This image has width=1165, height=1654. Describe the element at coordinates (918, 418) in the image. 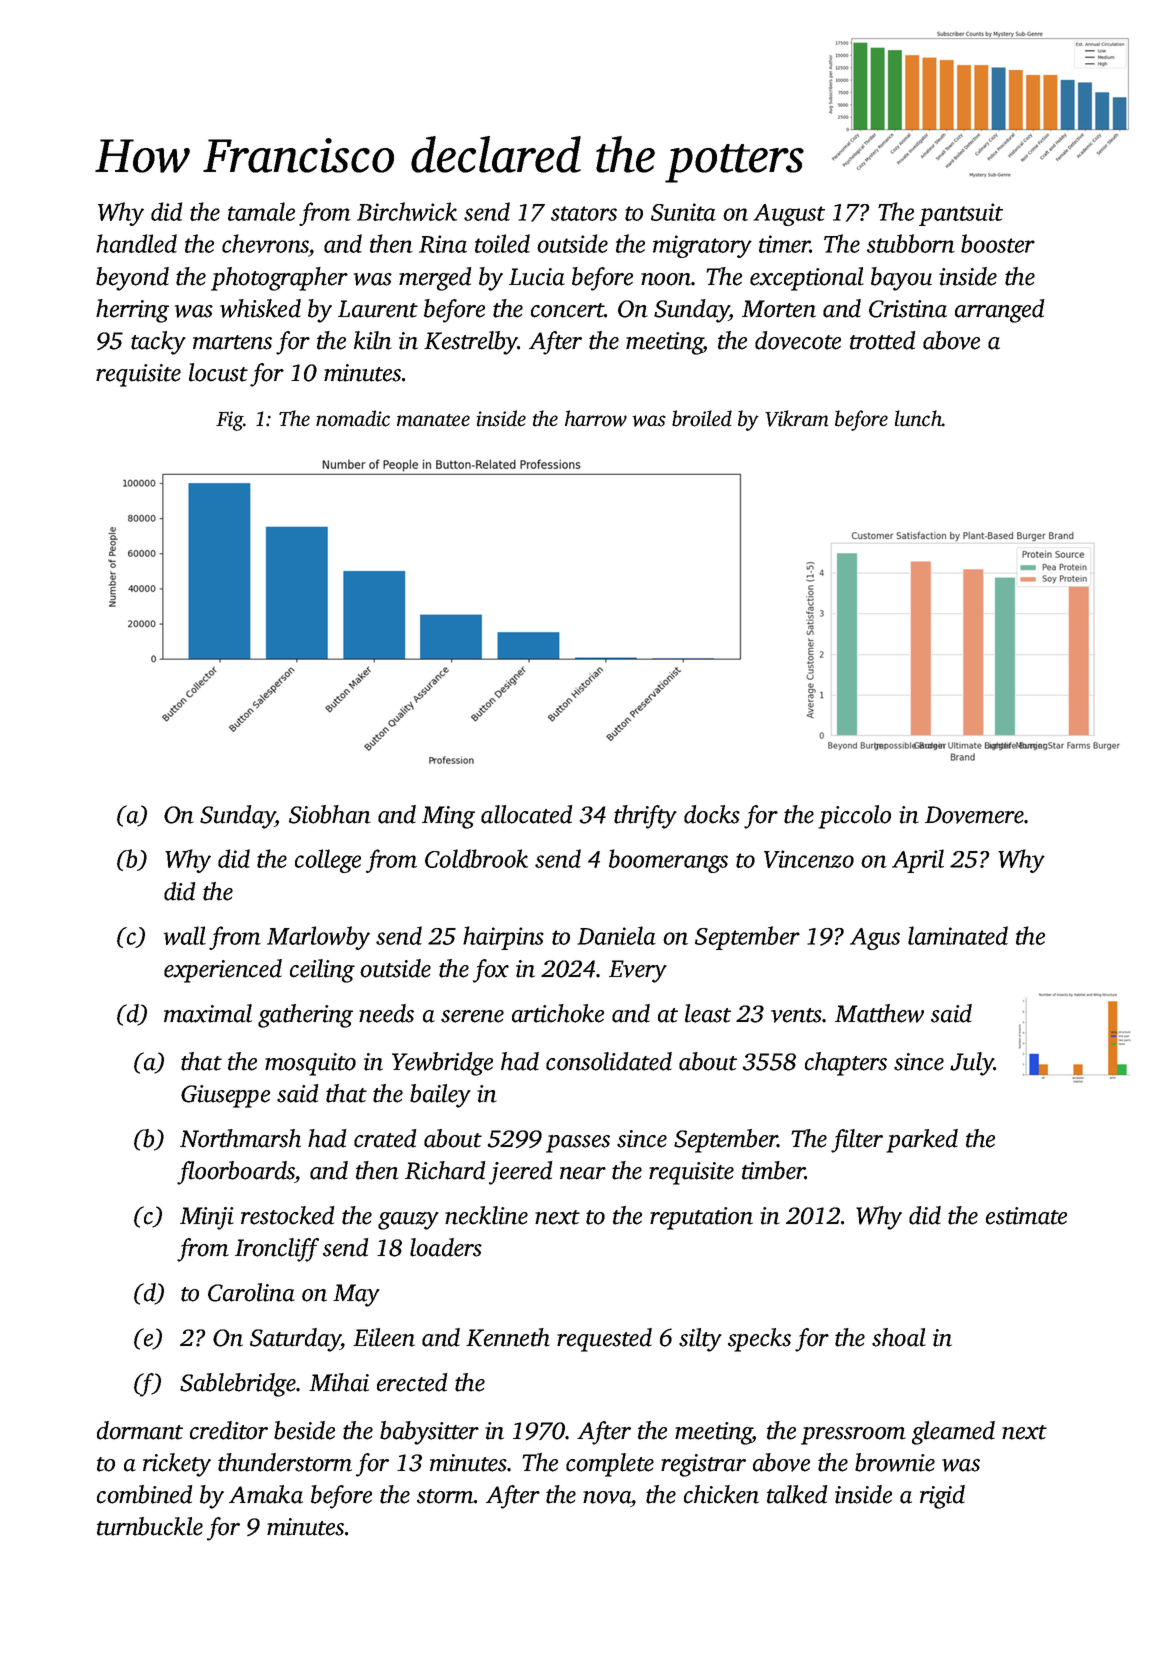

I see `lunch` at that location.
